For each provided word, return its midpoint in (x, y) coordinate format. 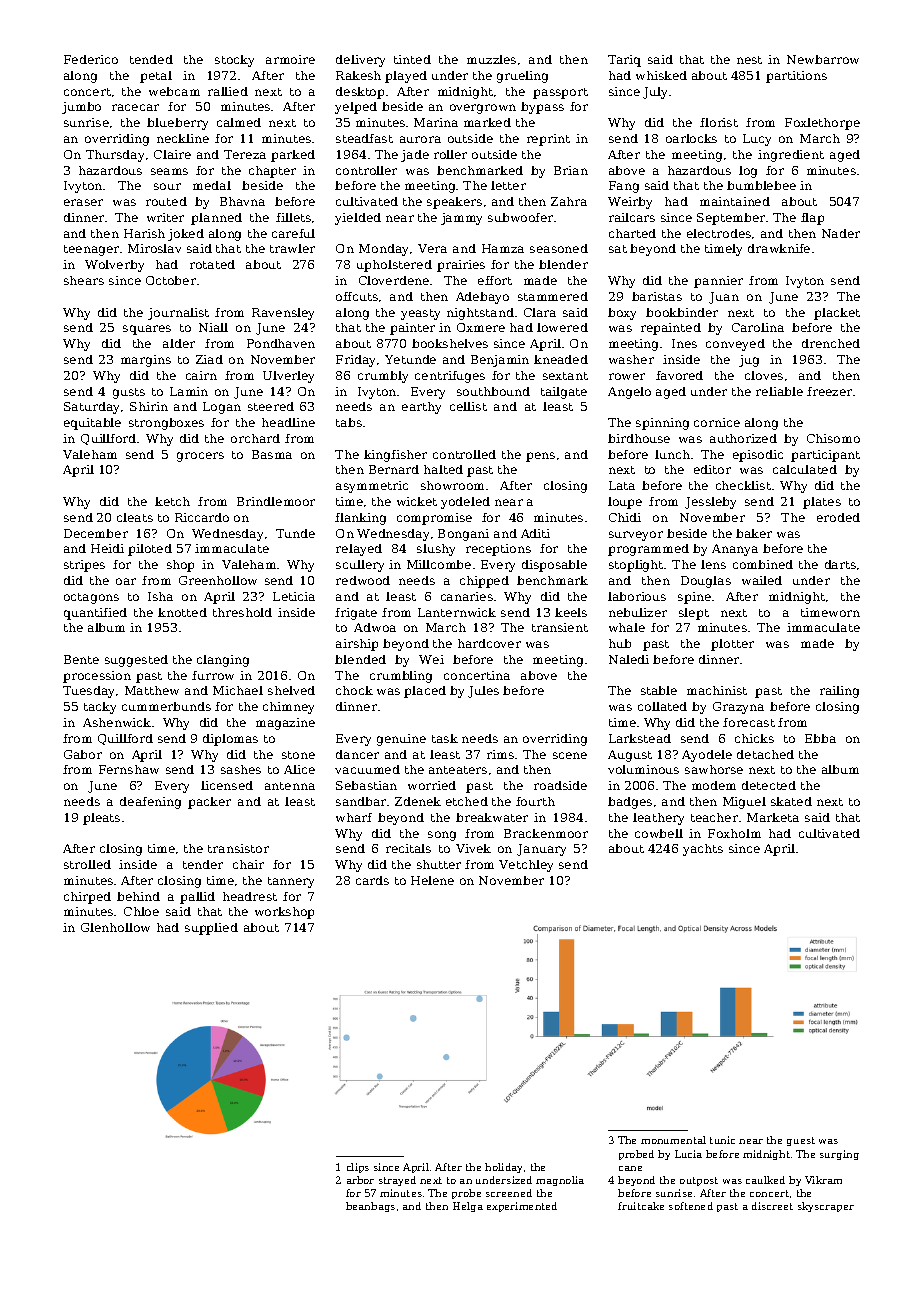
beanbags (370, 1207)
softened (691, 1206)
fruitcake (641, 1206)
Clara (540, 312)
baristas (657, 296)
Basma (272, 454)
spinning (662, 424)
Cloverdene (394, 280)
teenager (91, 250)
